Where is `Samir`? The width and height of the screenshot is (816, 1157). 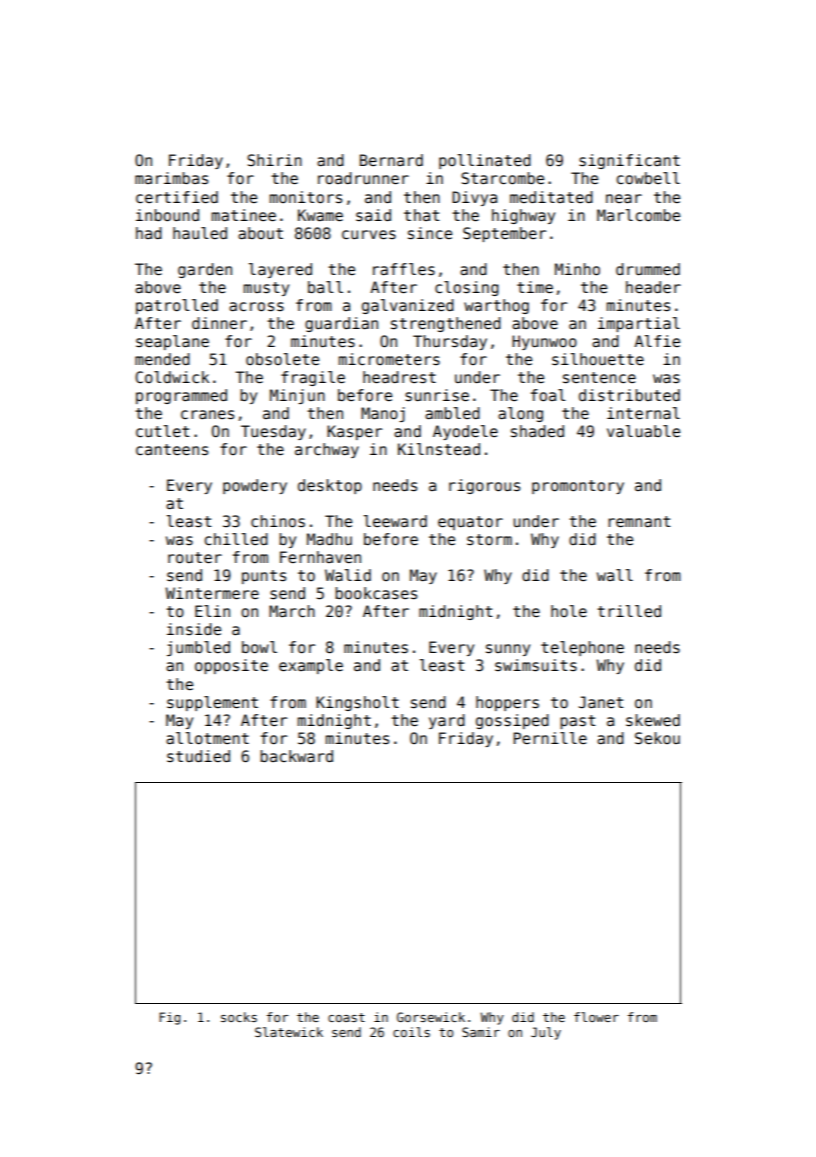
Samir is located at coordinates (481, 1032).
